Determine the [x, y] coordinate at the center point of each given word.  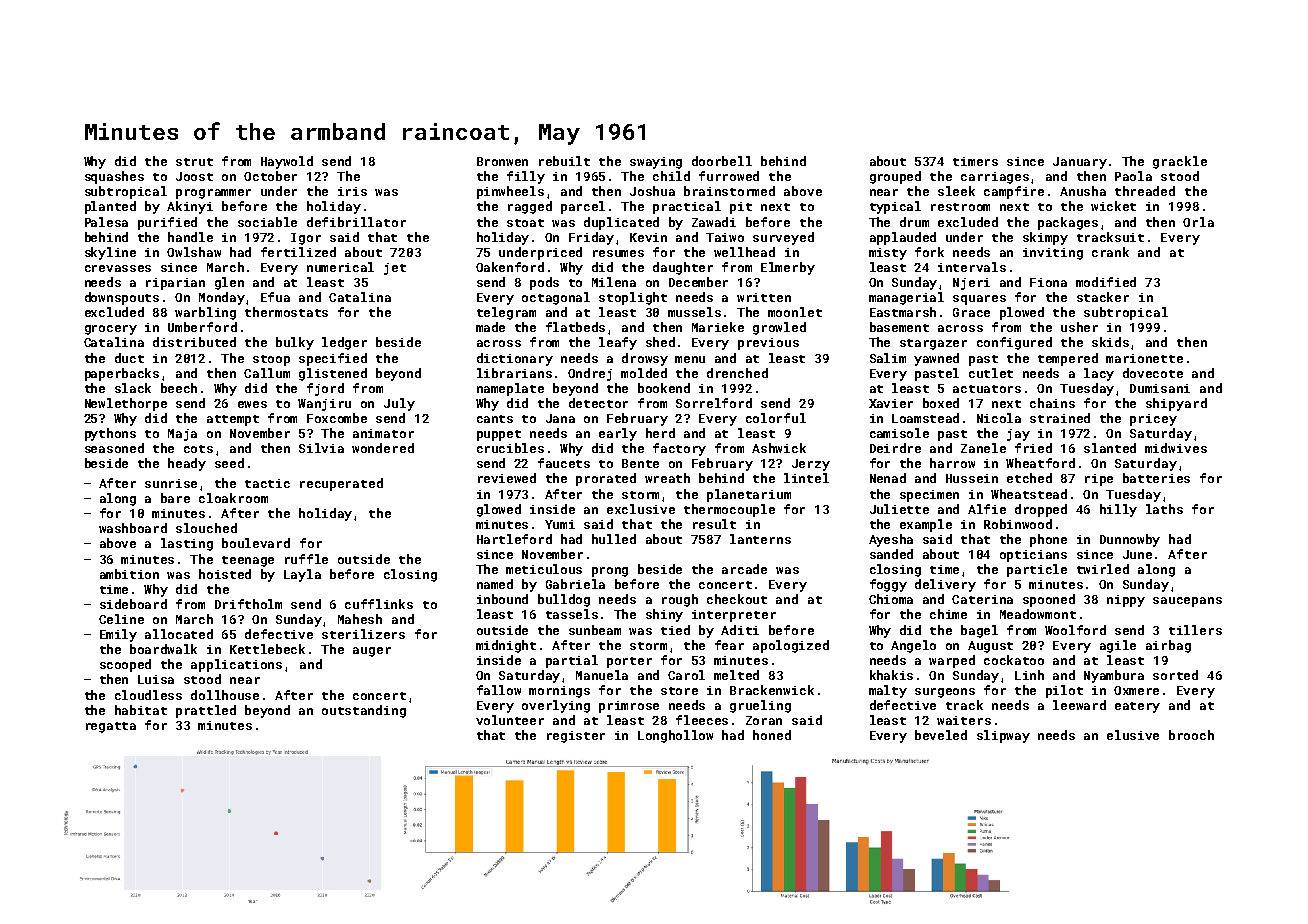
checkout [737, 599]
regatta [111, 727]
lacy [1099, 374]
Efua [275, 297]
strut [194, 162]
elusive [1133, 735]
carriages [995, 178]
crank [1110, 252]
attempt [233, 420]
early [618, 434]
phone [1048, 540]
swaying [656, 163]
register [576, 737]
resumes [618, 253]
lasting [187, 544]
